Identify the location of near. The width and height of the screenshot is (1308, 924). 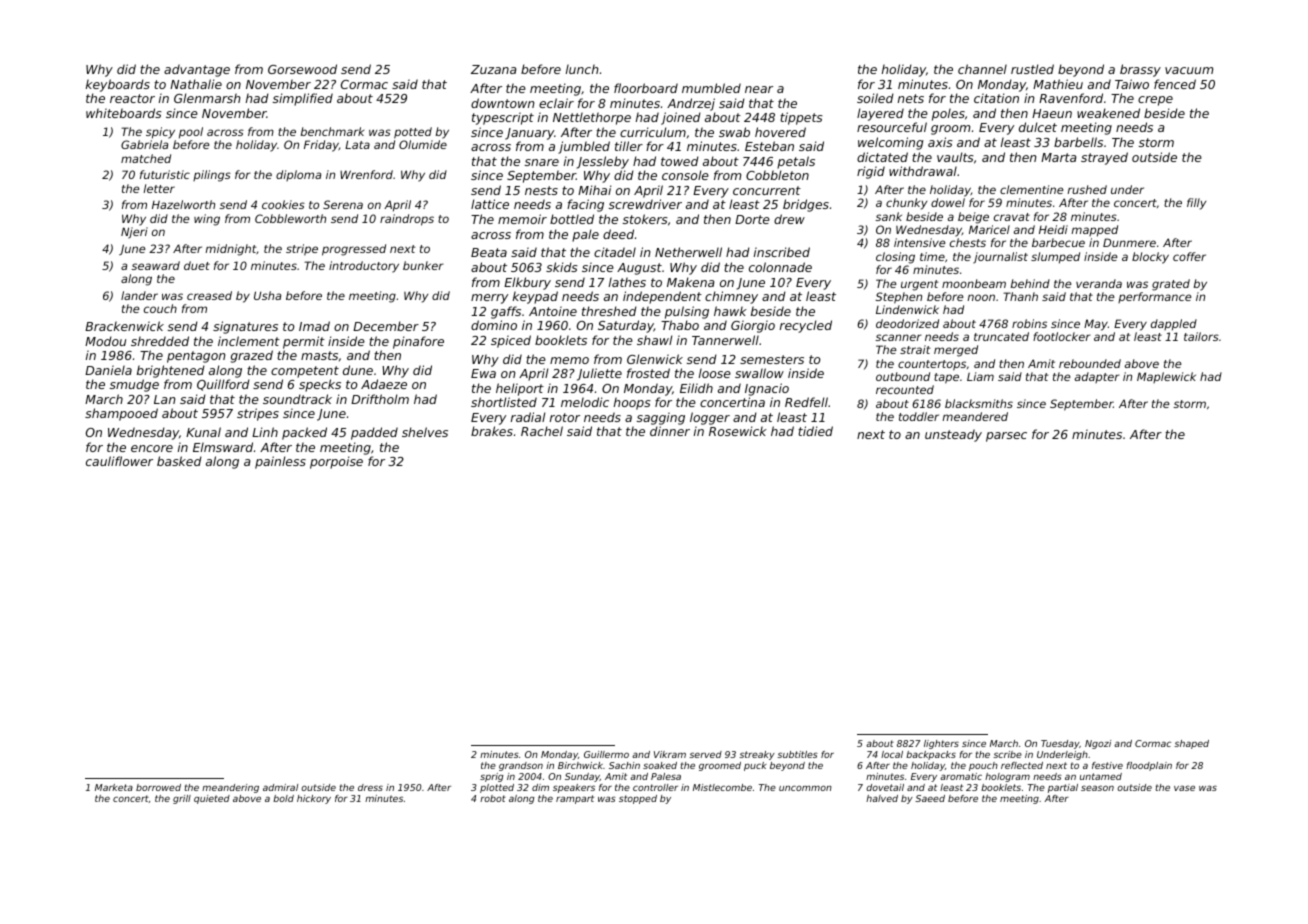
(759, 89).
